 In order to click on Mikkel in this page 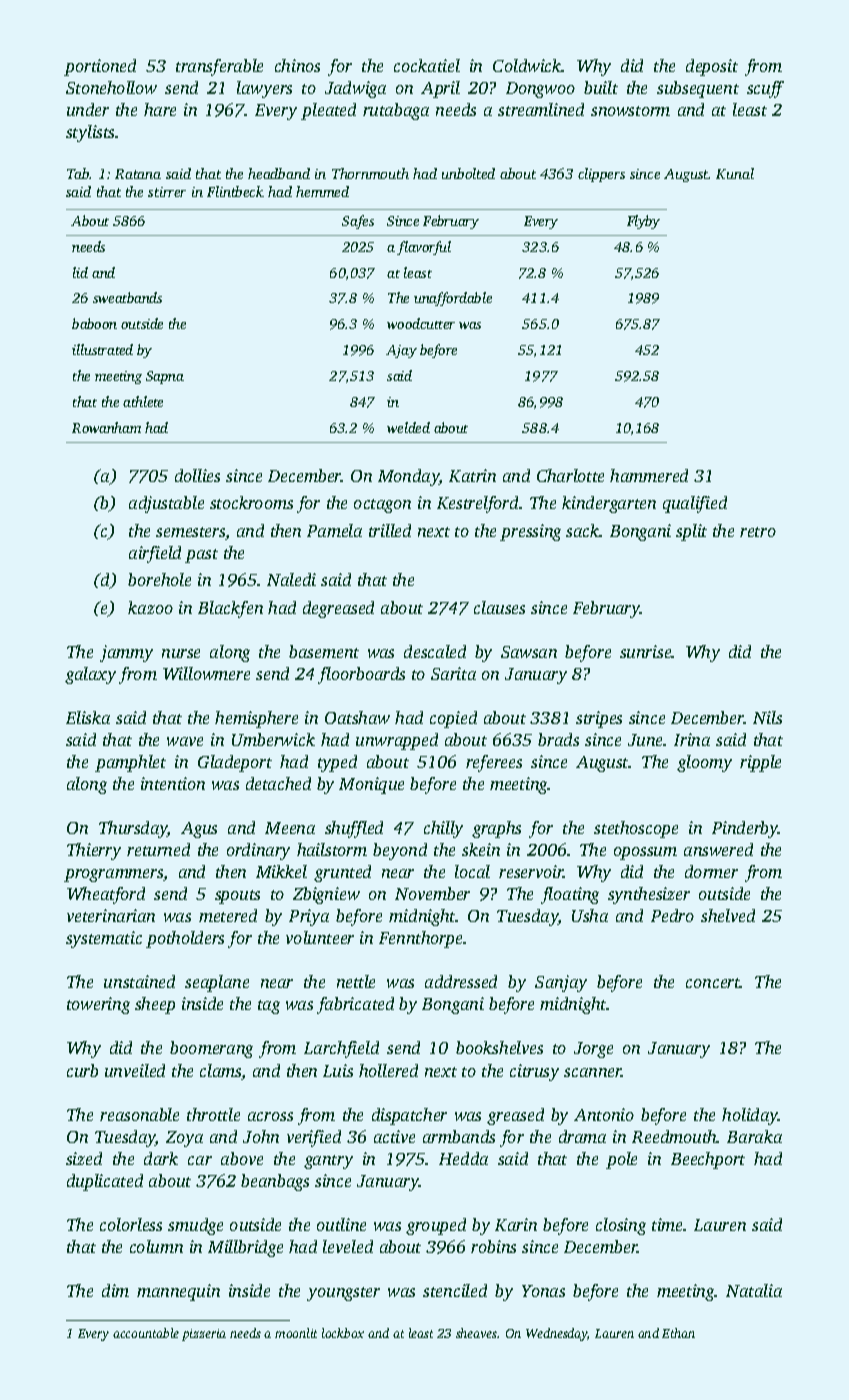, I will do `click(281, 871)`.
